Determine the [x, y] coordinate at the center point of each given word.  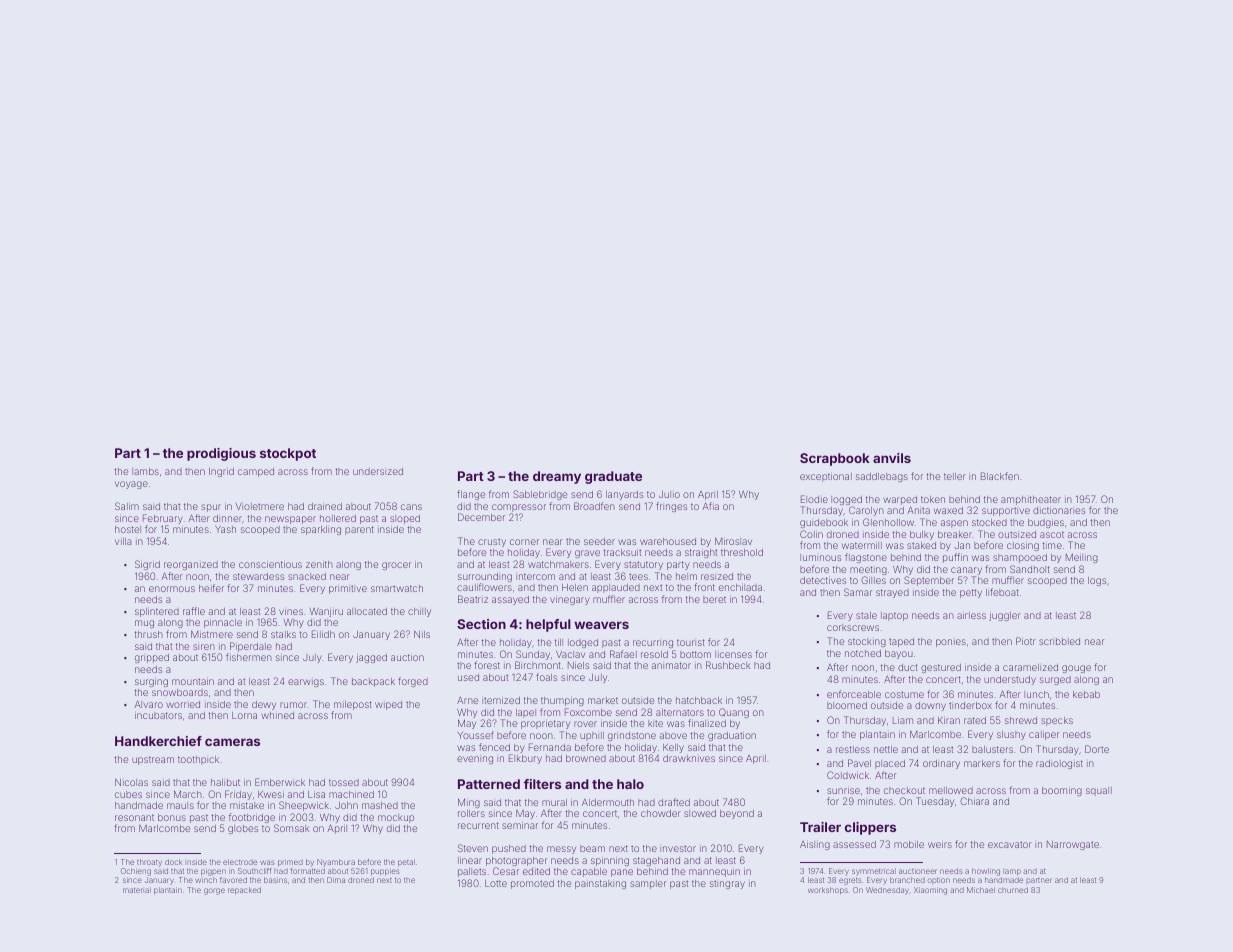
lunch [1036, 694]
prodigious [221, 454]
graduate [613, 477]
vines [291, 612]
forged [413, 682]
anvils [892, 458]
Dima [336, 880]
